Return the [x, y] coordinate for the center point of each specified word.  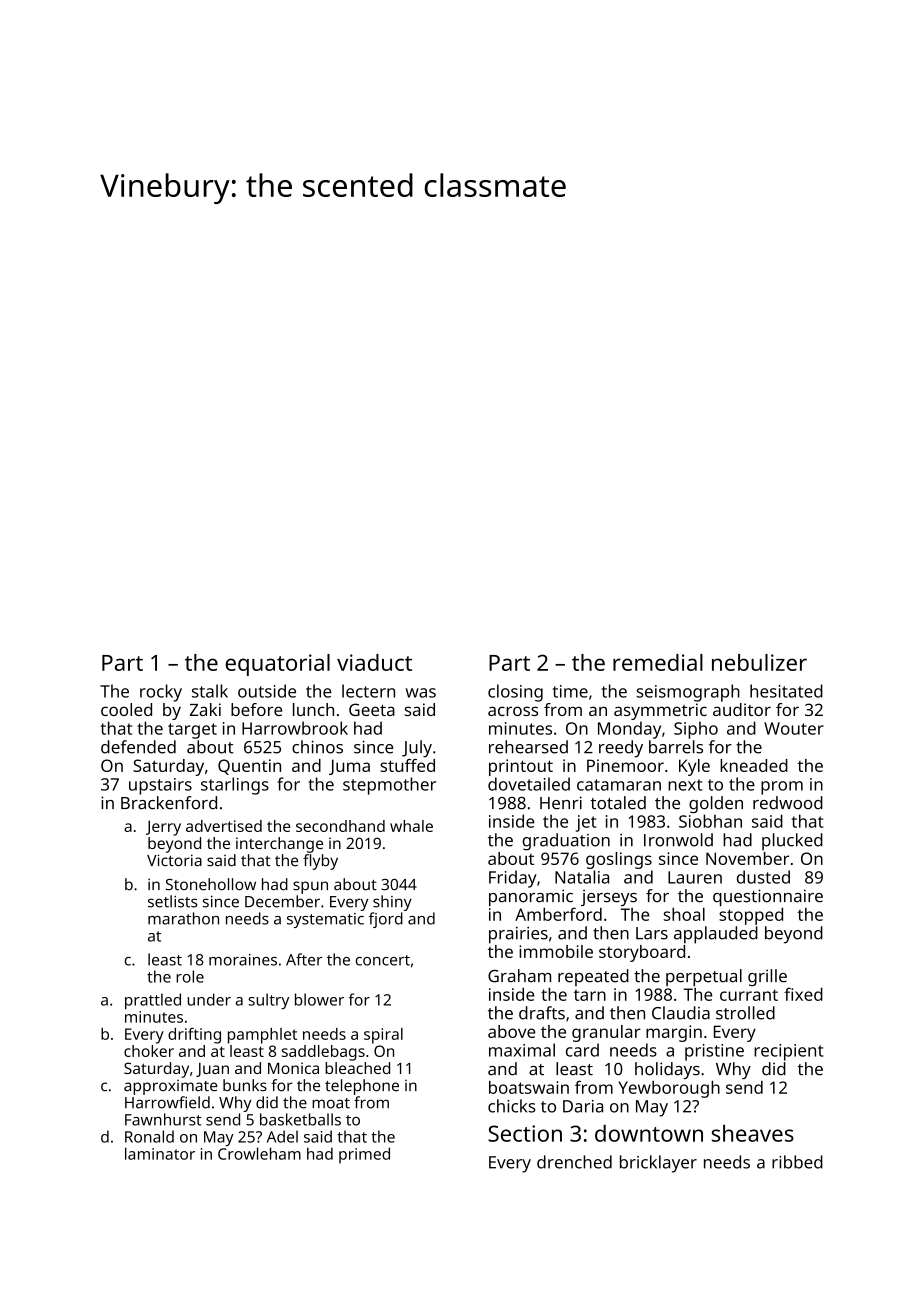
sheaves [753, 1133]
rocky [161, 693]
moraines [243, 960]
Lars [652, 933]
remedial [658, 662]
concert [383, 960]
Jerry [163, 828]
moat [331, 1103]
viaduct [374, 662]
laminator [160, 1153]
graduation [566, 842]
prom [782, 788]
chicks [511, 1106]
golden [716, 804]
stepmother [389, 786]
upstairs [160, 786]
